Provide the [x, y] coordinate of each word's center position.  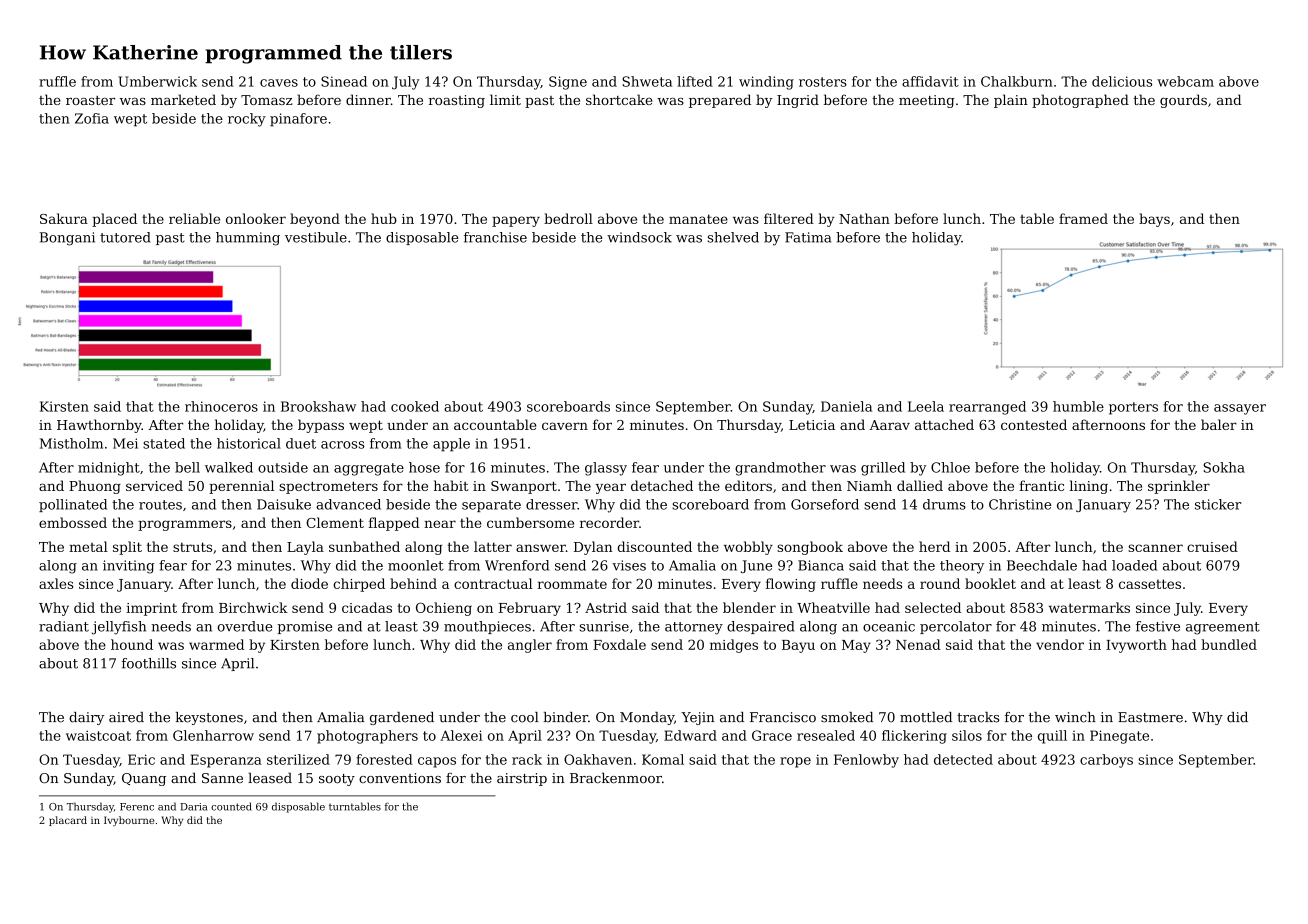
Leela [926, 406]
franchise [495, 237]
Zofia [92, 118]
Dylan [593, 548]
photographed [1080, 101]
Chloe [950, 467]
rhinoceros [221, 406]
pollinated [73, 505]
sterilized [298, 759]
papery [516, 221]
